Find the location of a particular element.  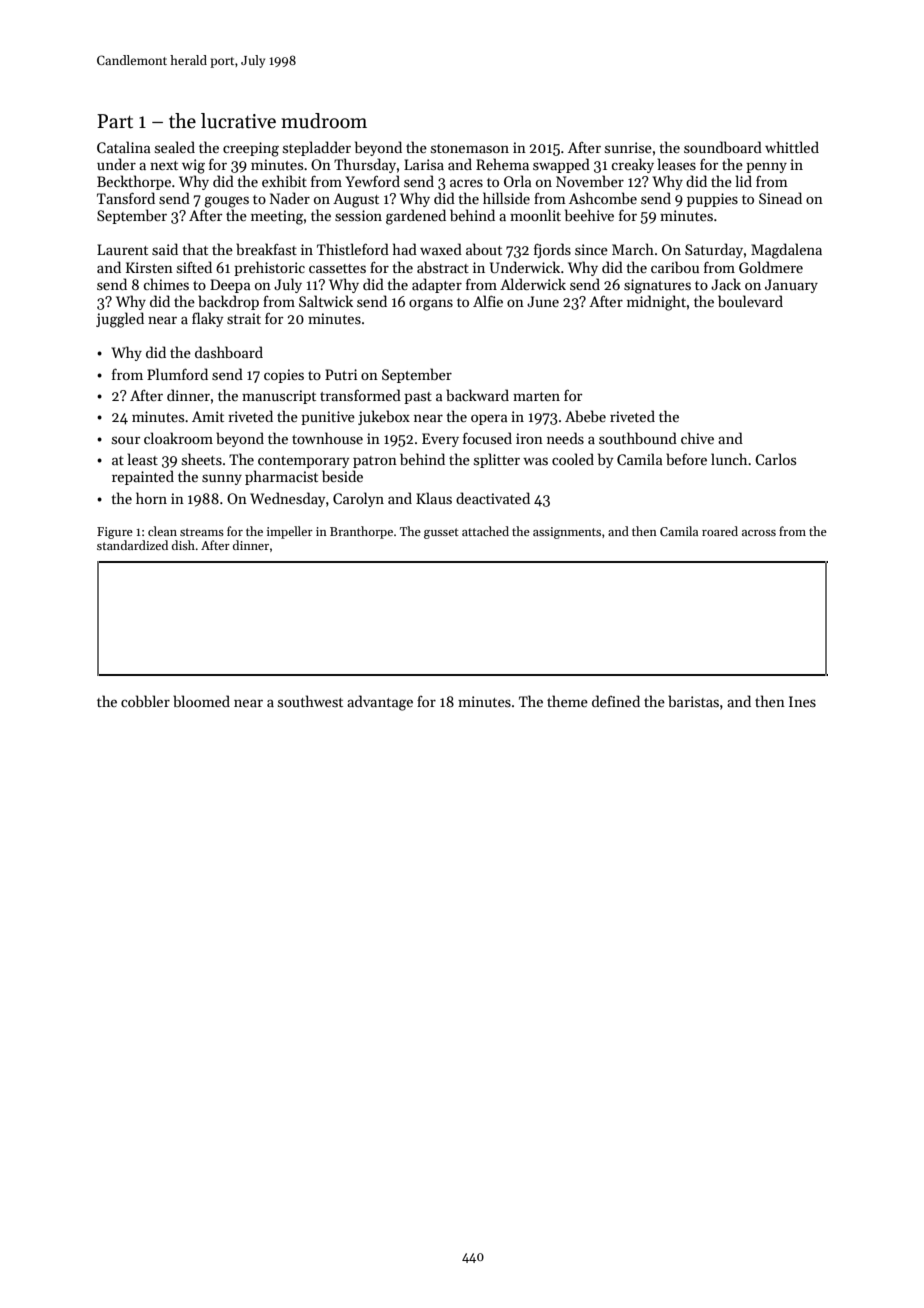

chive is located at coordinates (697, 438).
